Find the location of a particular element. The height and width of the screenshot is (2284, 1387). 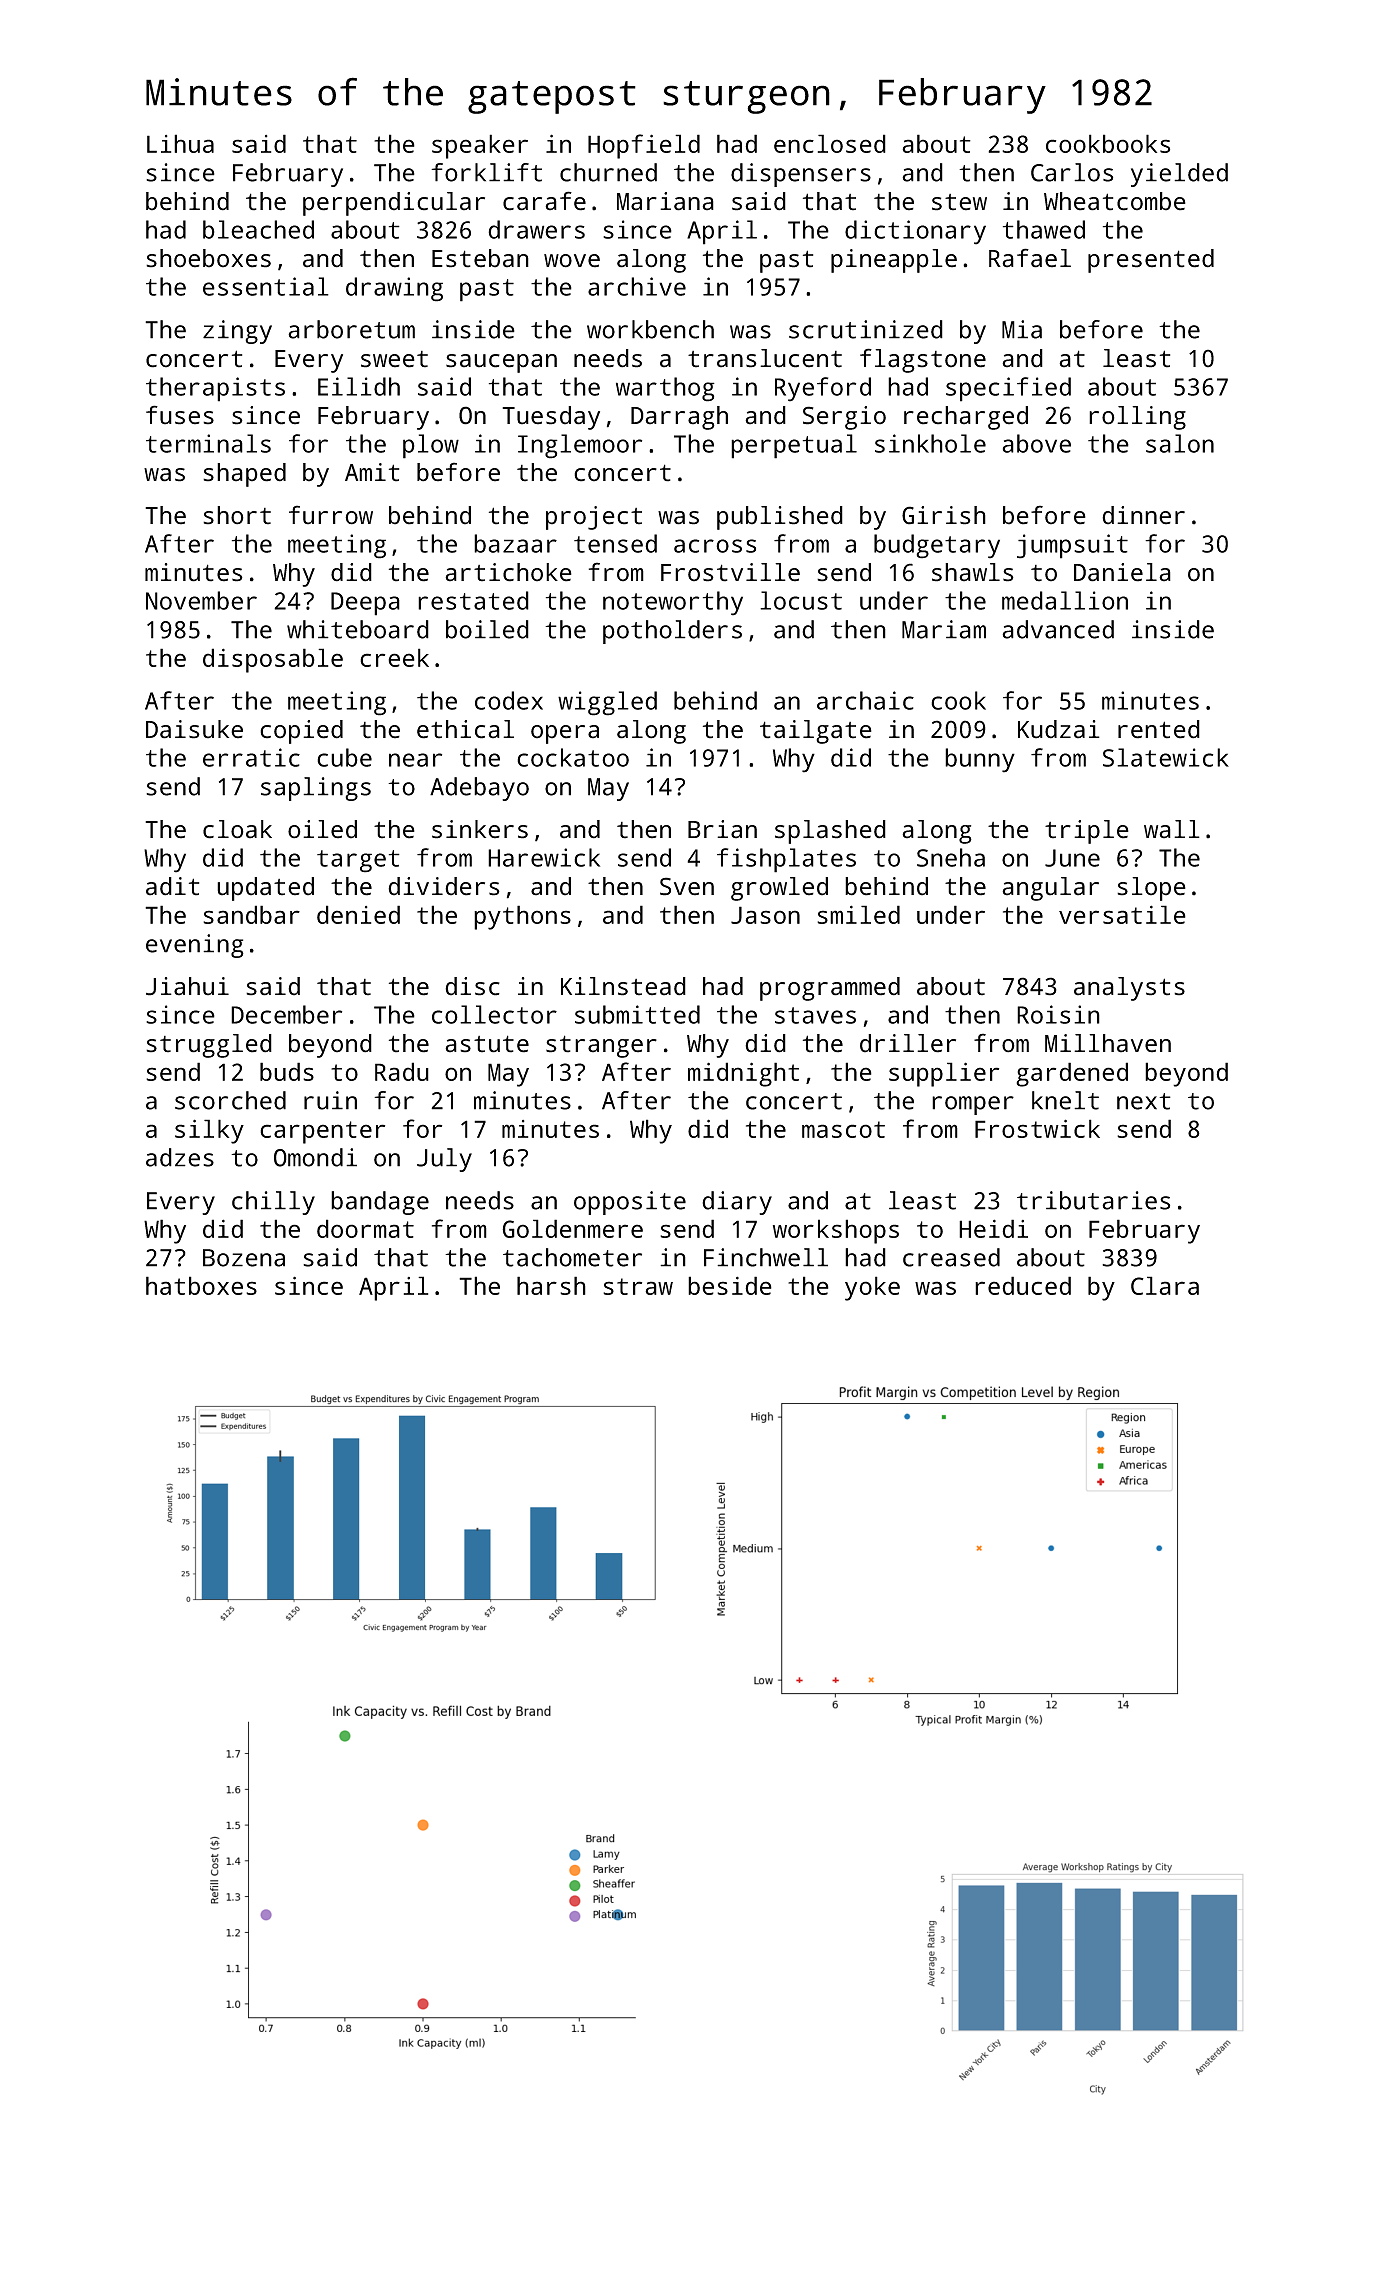

analysts is located at coordinates (1129, 989).
